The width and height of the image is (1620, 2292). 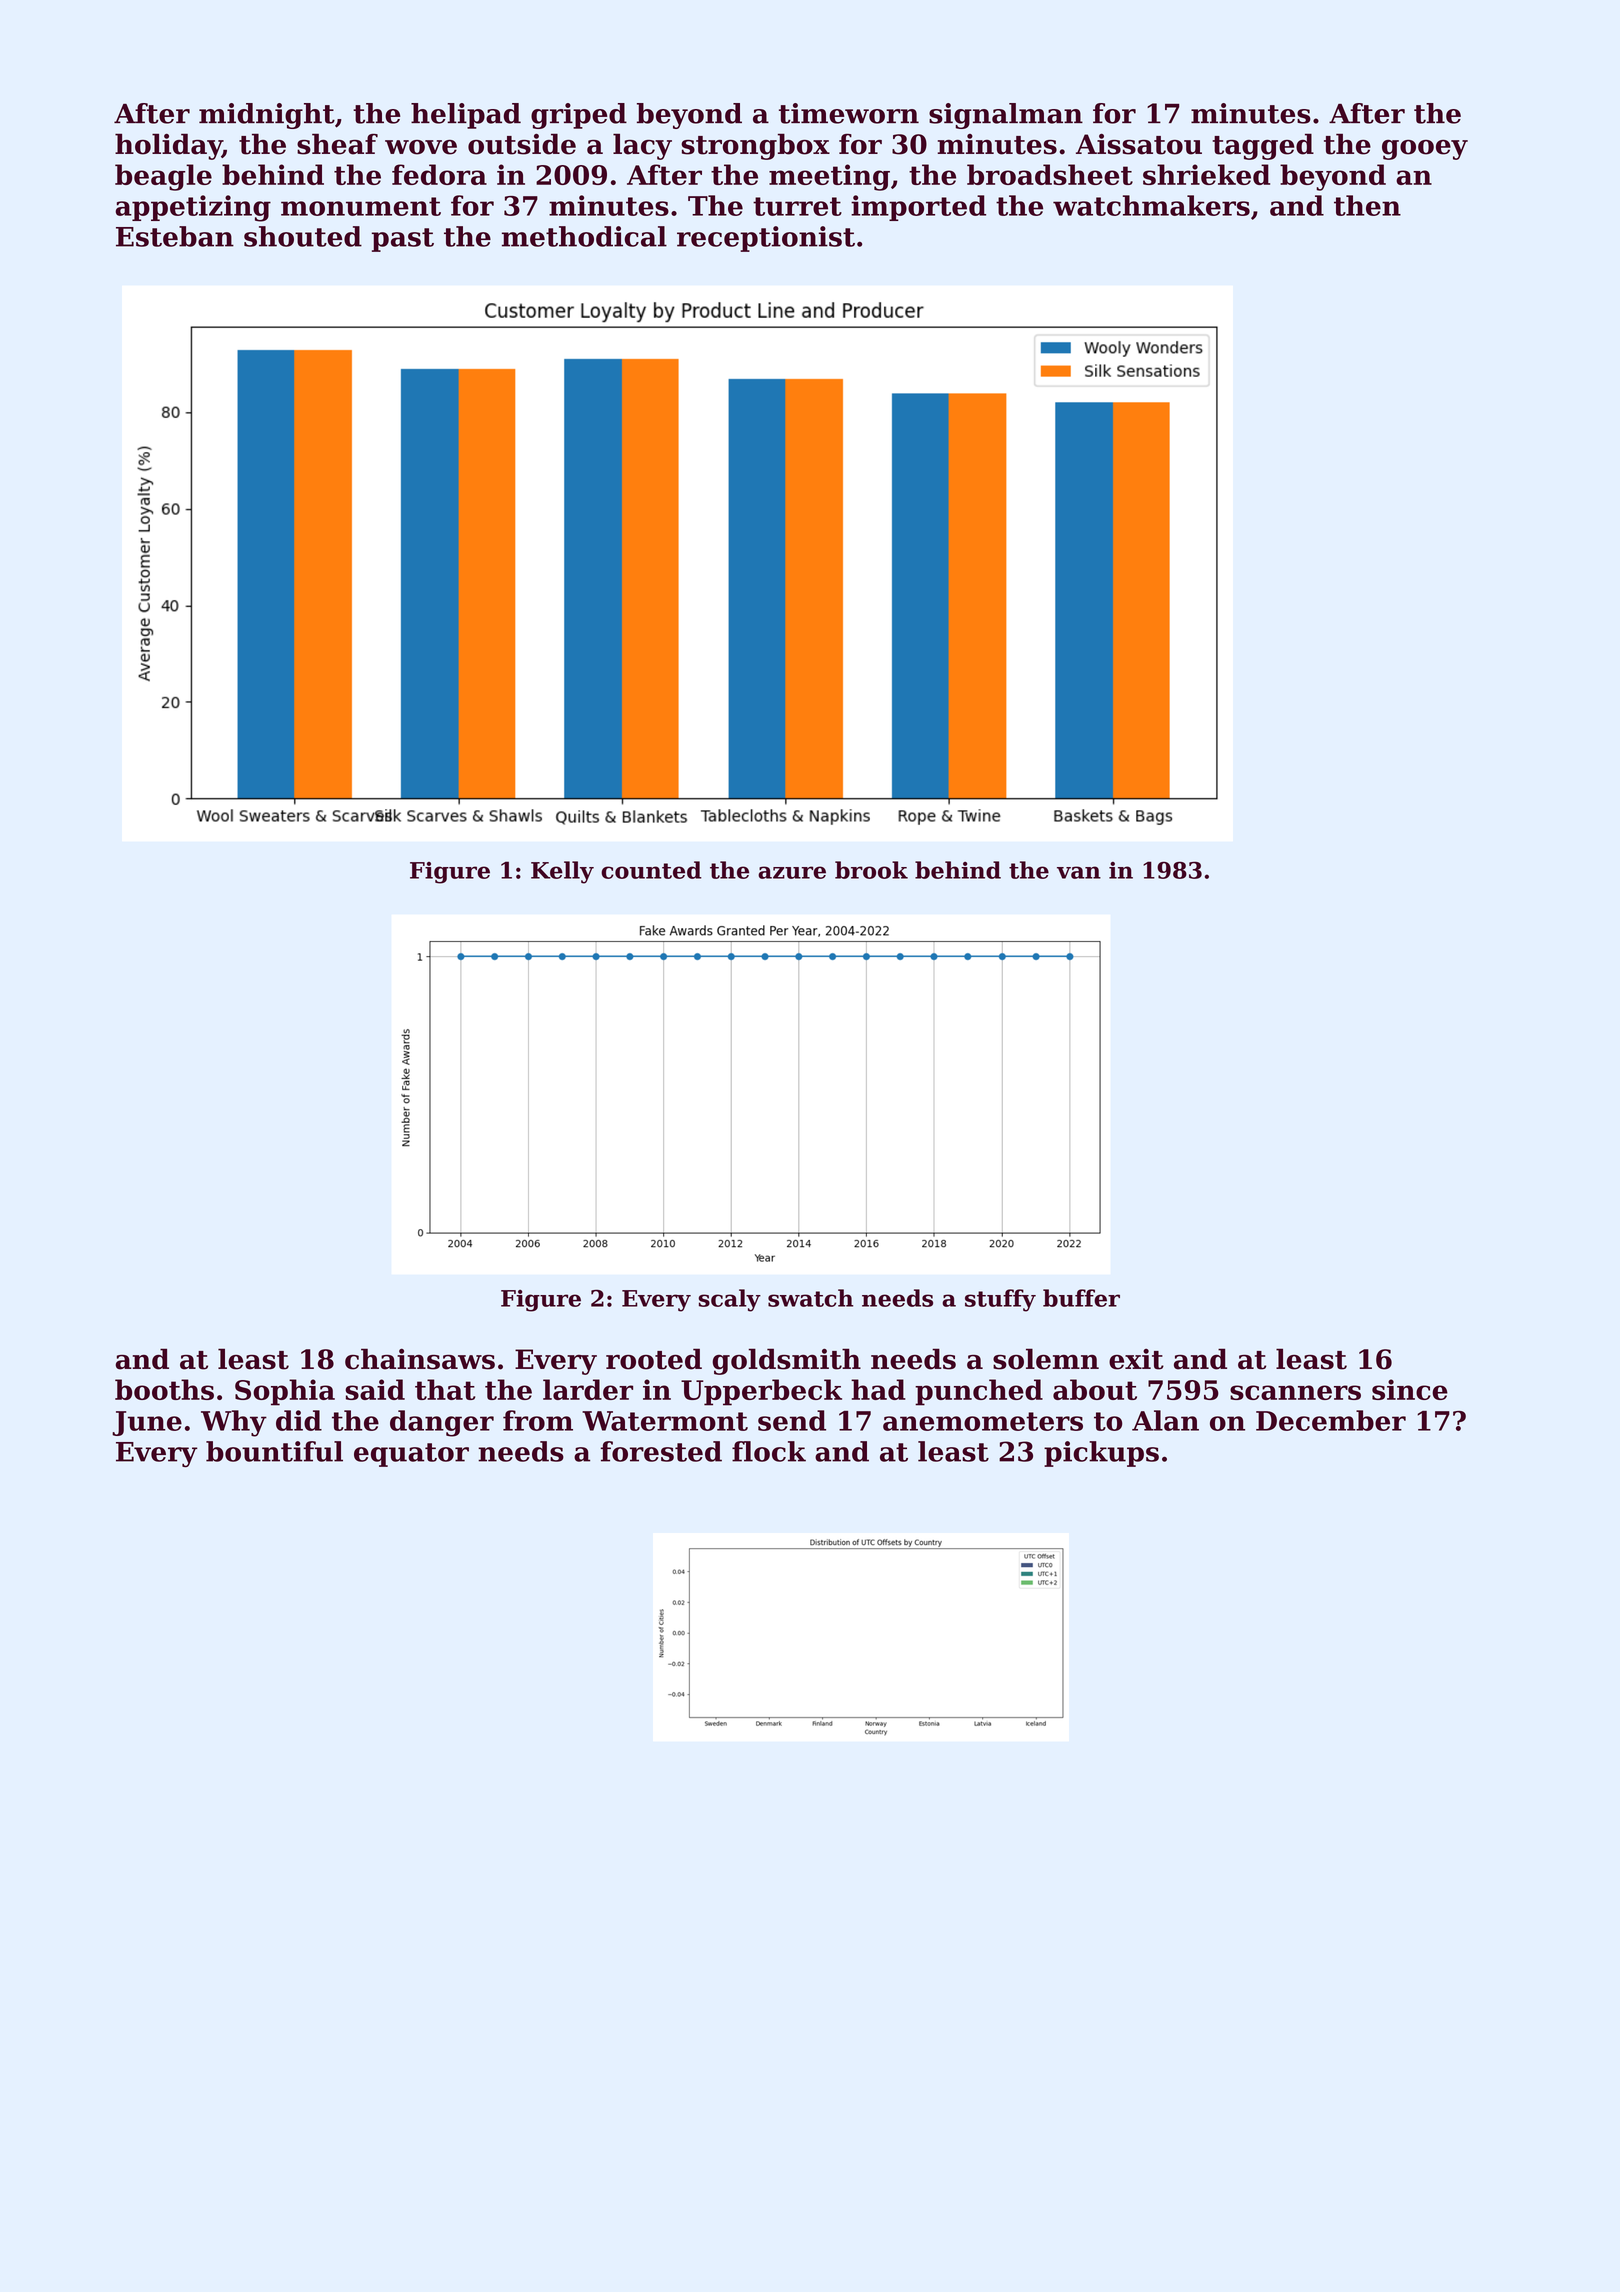 What do you see at coordinates (267, 116) in the image?
I see `midnight` at bounding box center [267, 116].
